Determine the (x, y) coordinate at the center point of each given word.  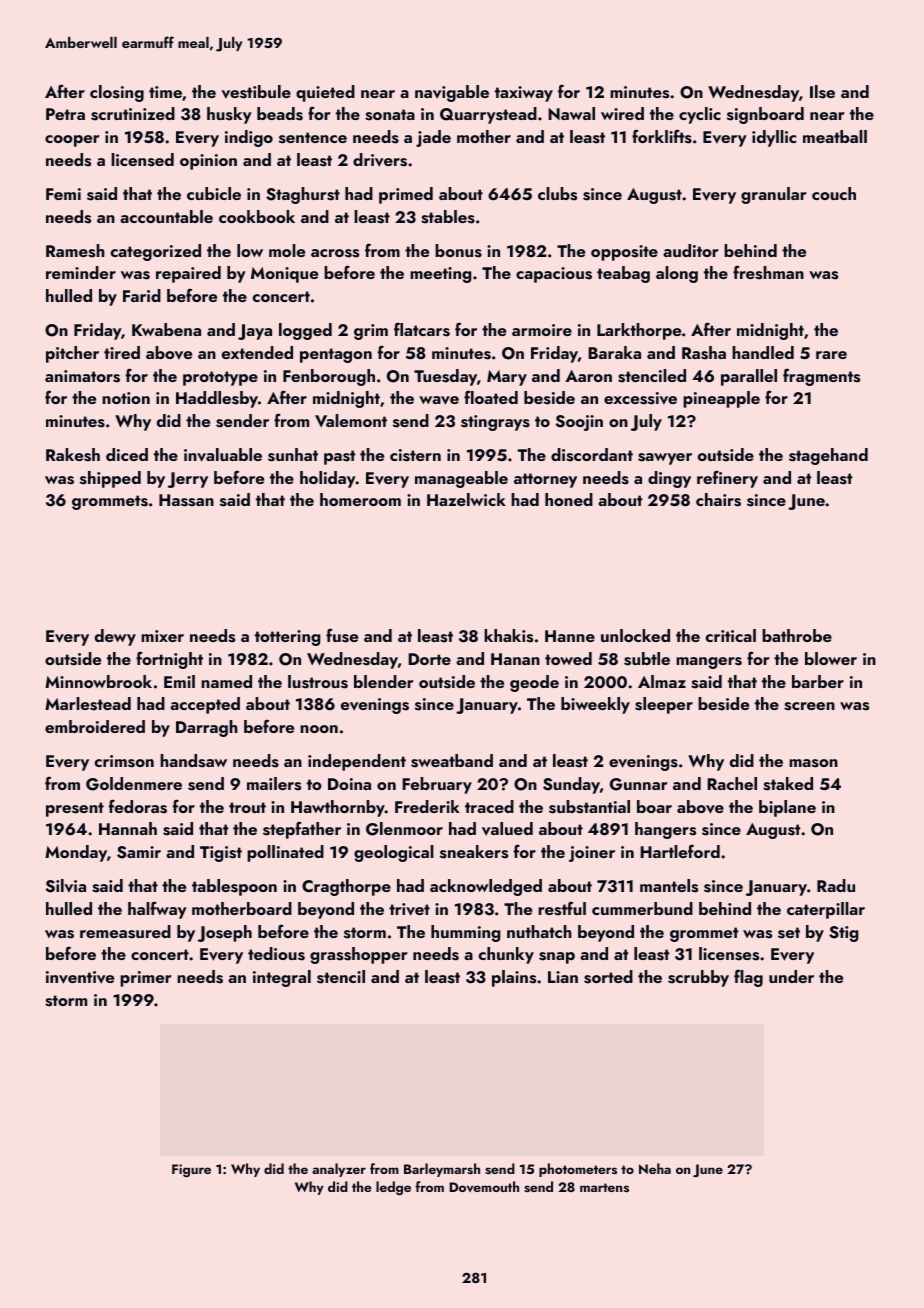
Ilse (822, 92)
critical (731, 635)
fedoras (138, 806)
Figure (191, 1170)
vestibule (256, 92)
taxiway (524, 94)
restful (562, 908)
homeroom (360, 499)
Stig (843, 934)
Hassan (186, 500)
